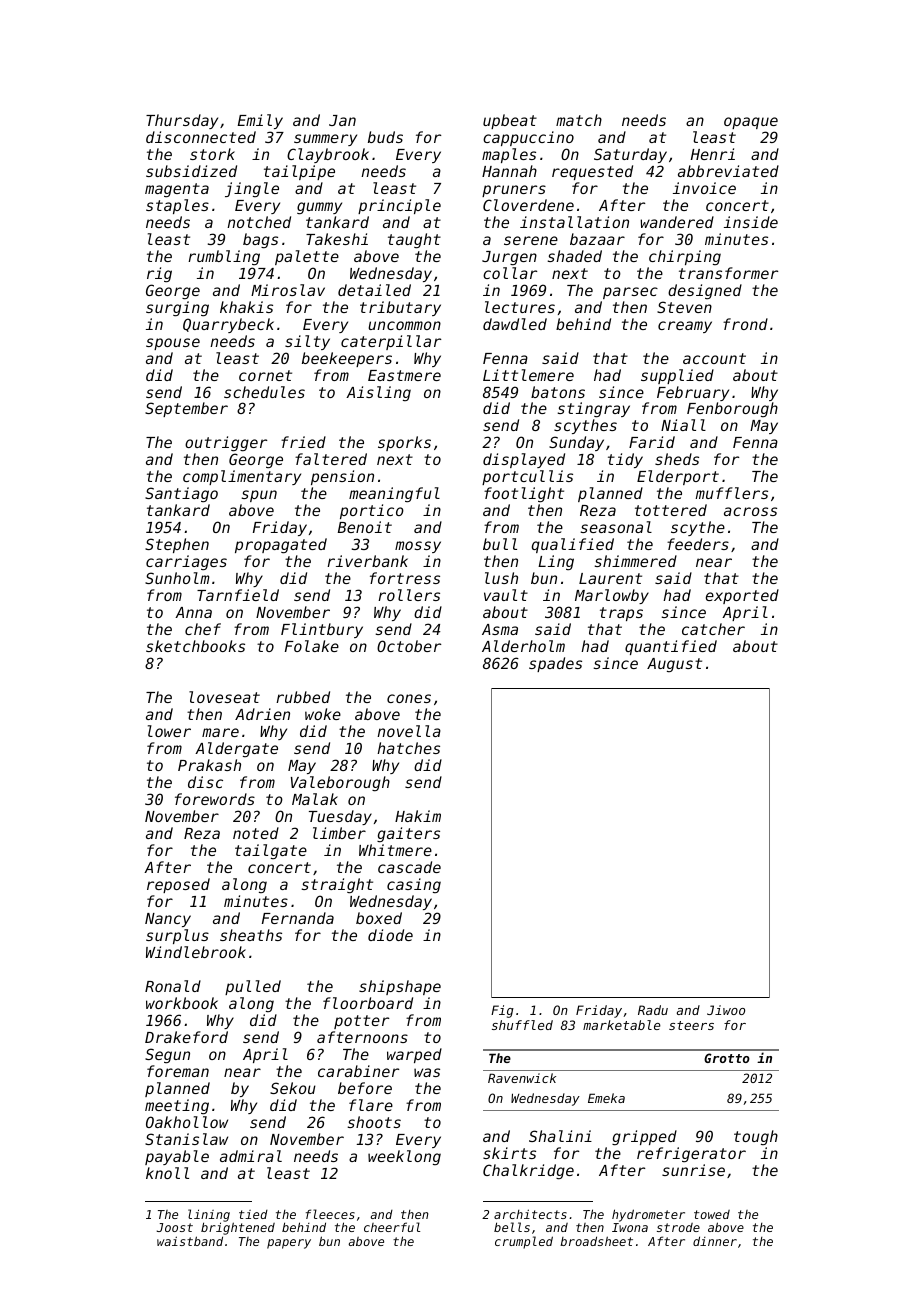 This screenshot has width=924, height=1314. What do you see at coordinates (342, 120) in the screenshot?
I see `Jan` at bounding box center [342, 120].
